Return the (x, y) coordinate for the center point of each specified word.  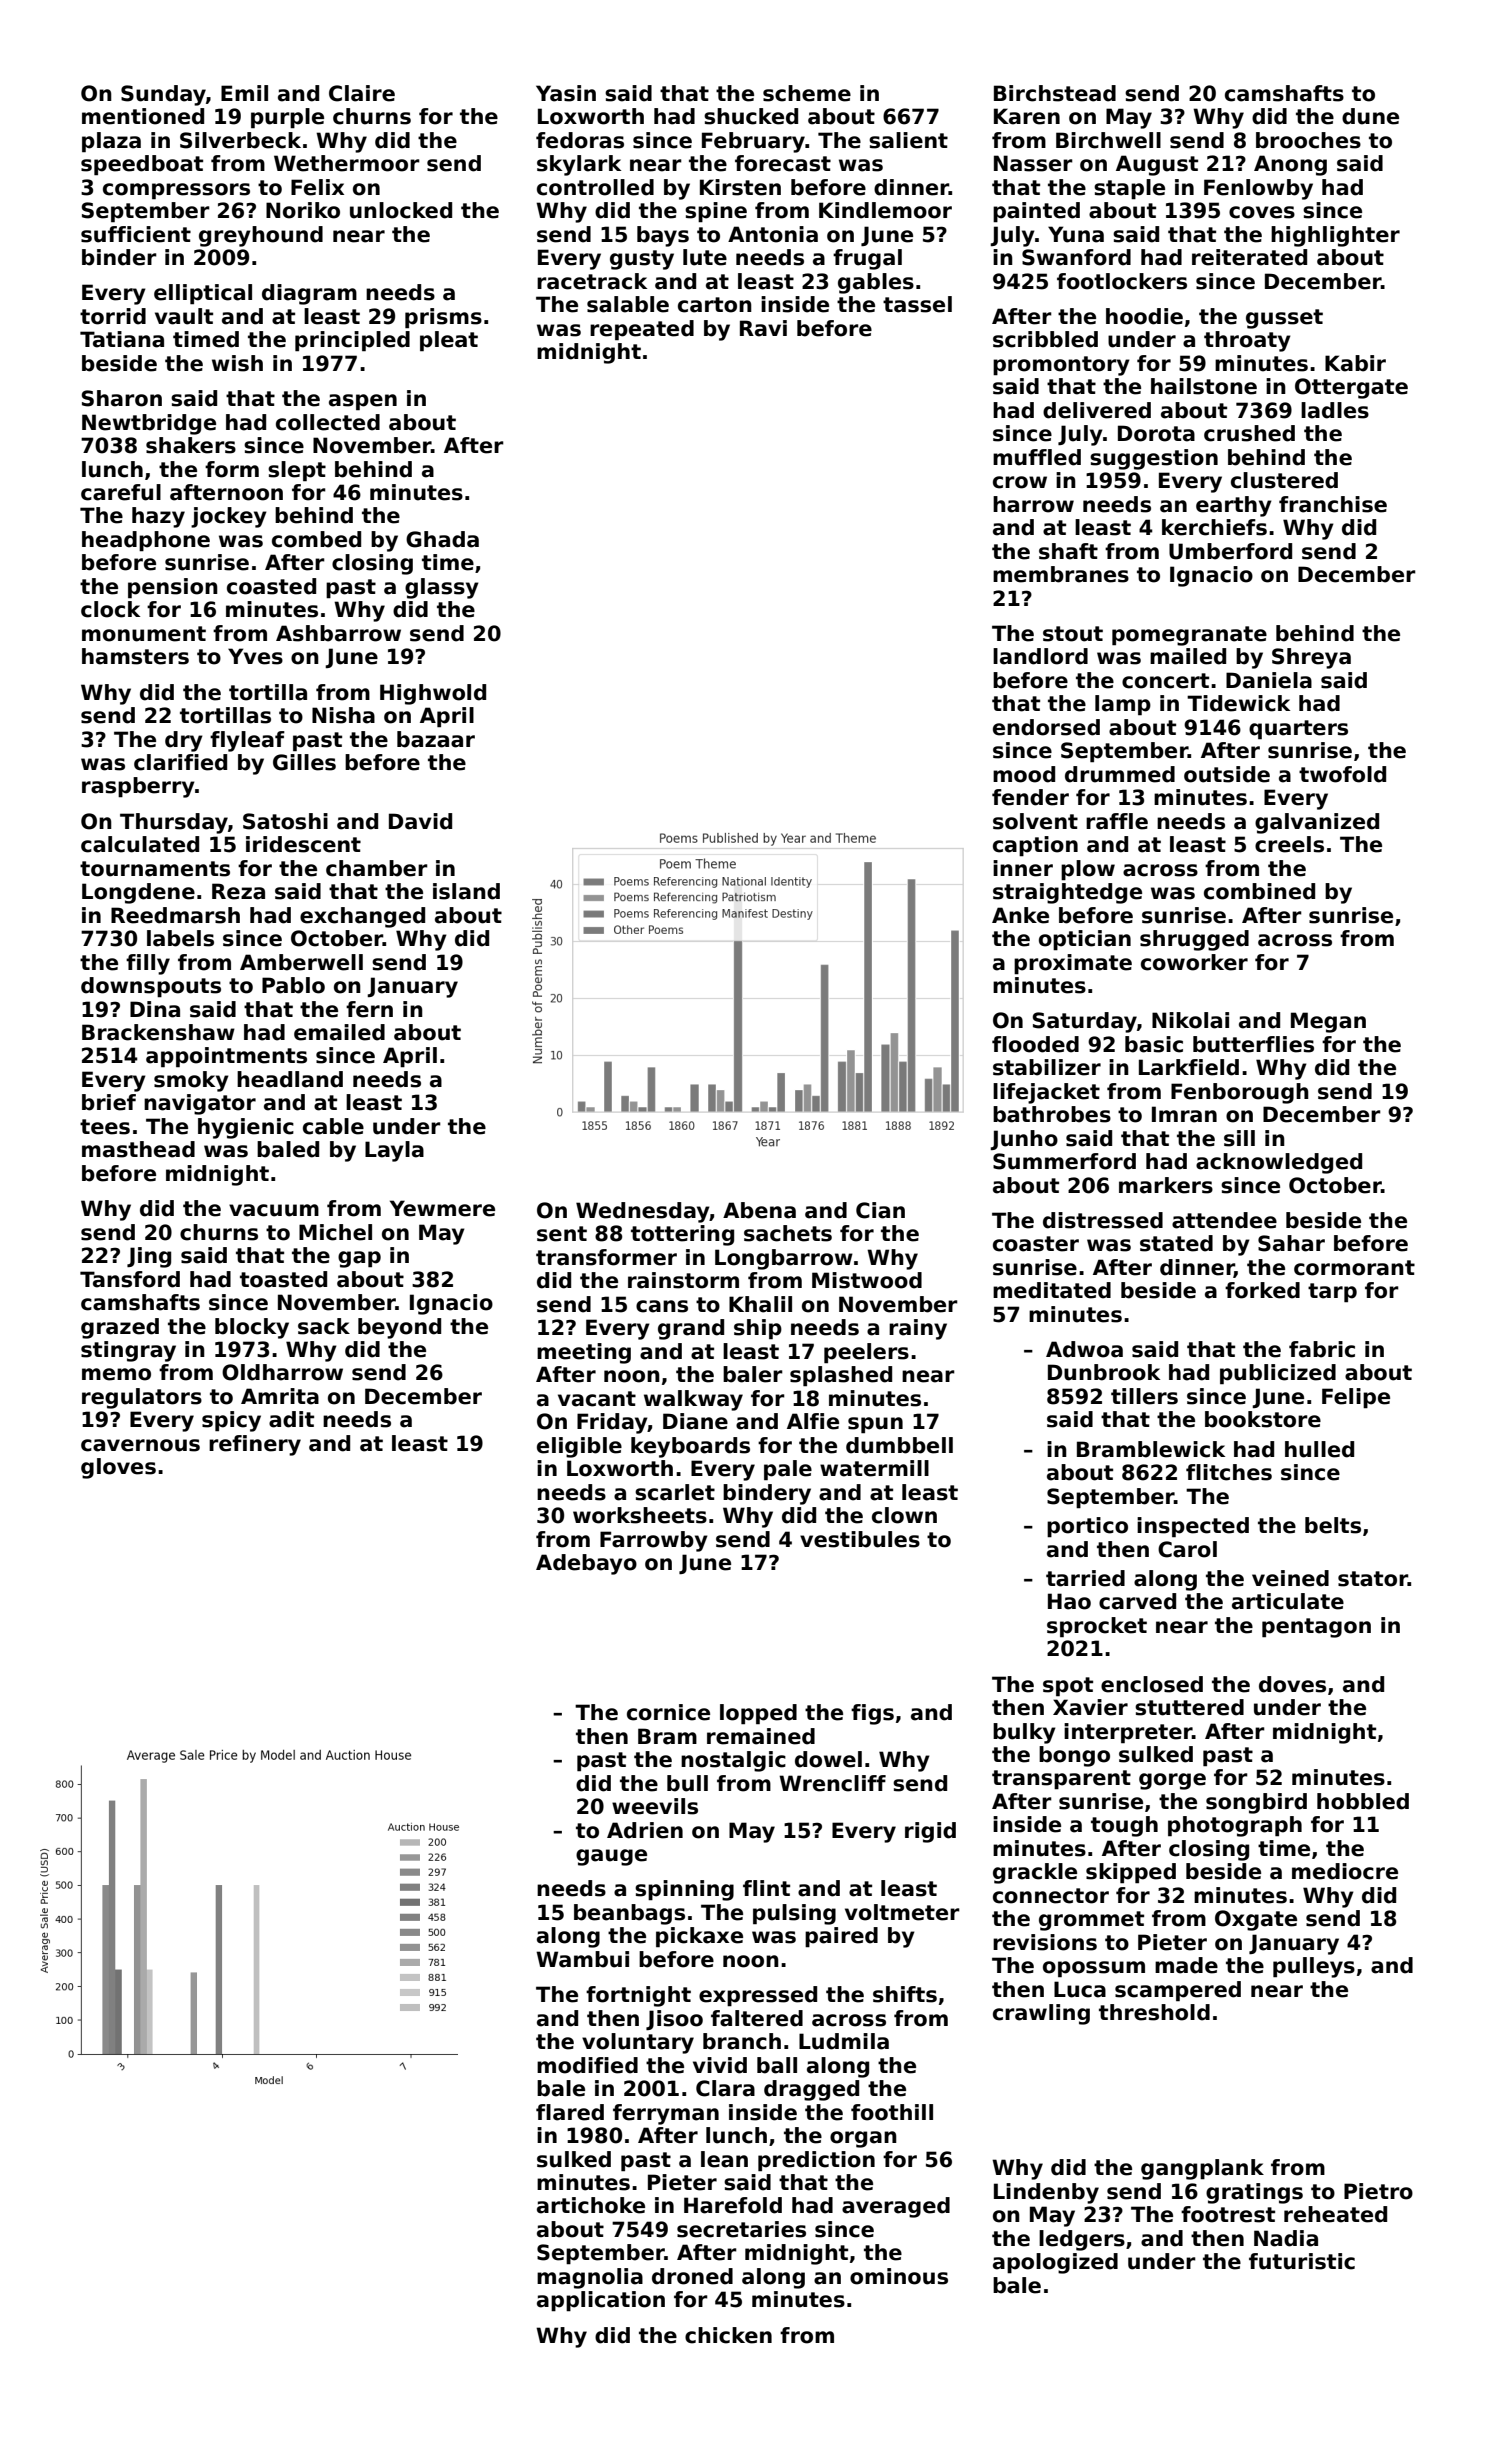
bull (687, 1783)
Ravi (763, 328)
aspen (363, 402)
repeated (642, 330)
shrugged (1194, 940)
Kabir (1355, 363)
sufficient (136, 234)
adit (291, 1419)
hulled (1319, 1449)
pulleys (1314, 1967)
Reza (238, 891)
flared (570, 2112)
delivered (1097, 410)
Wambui (582, 1959)
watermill (874, 1468)
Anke (1020, 915)
